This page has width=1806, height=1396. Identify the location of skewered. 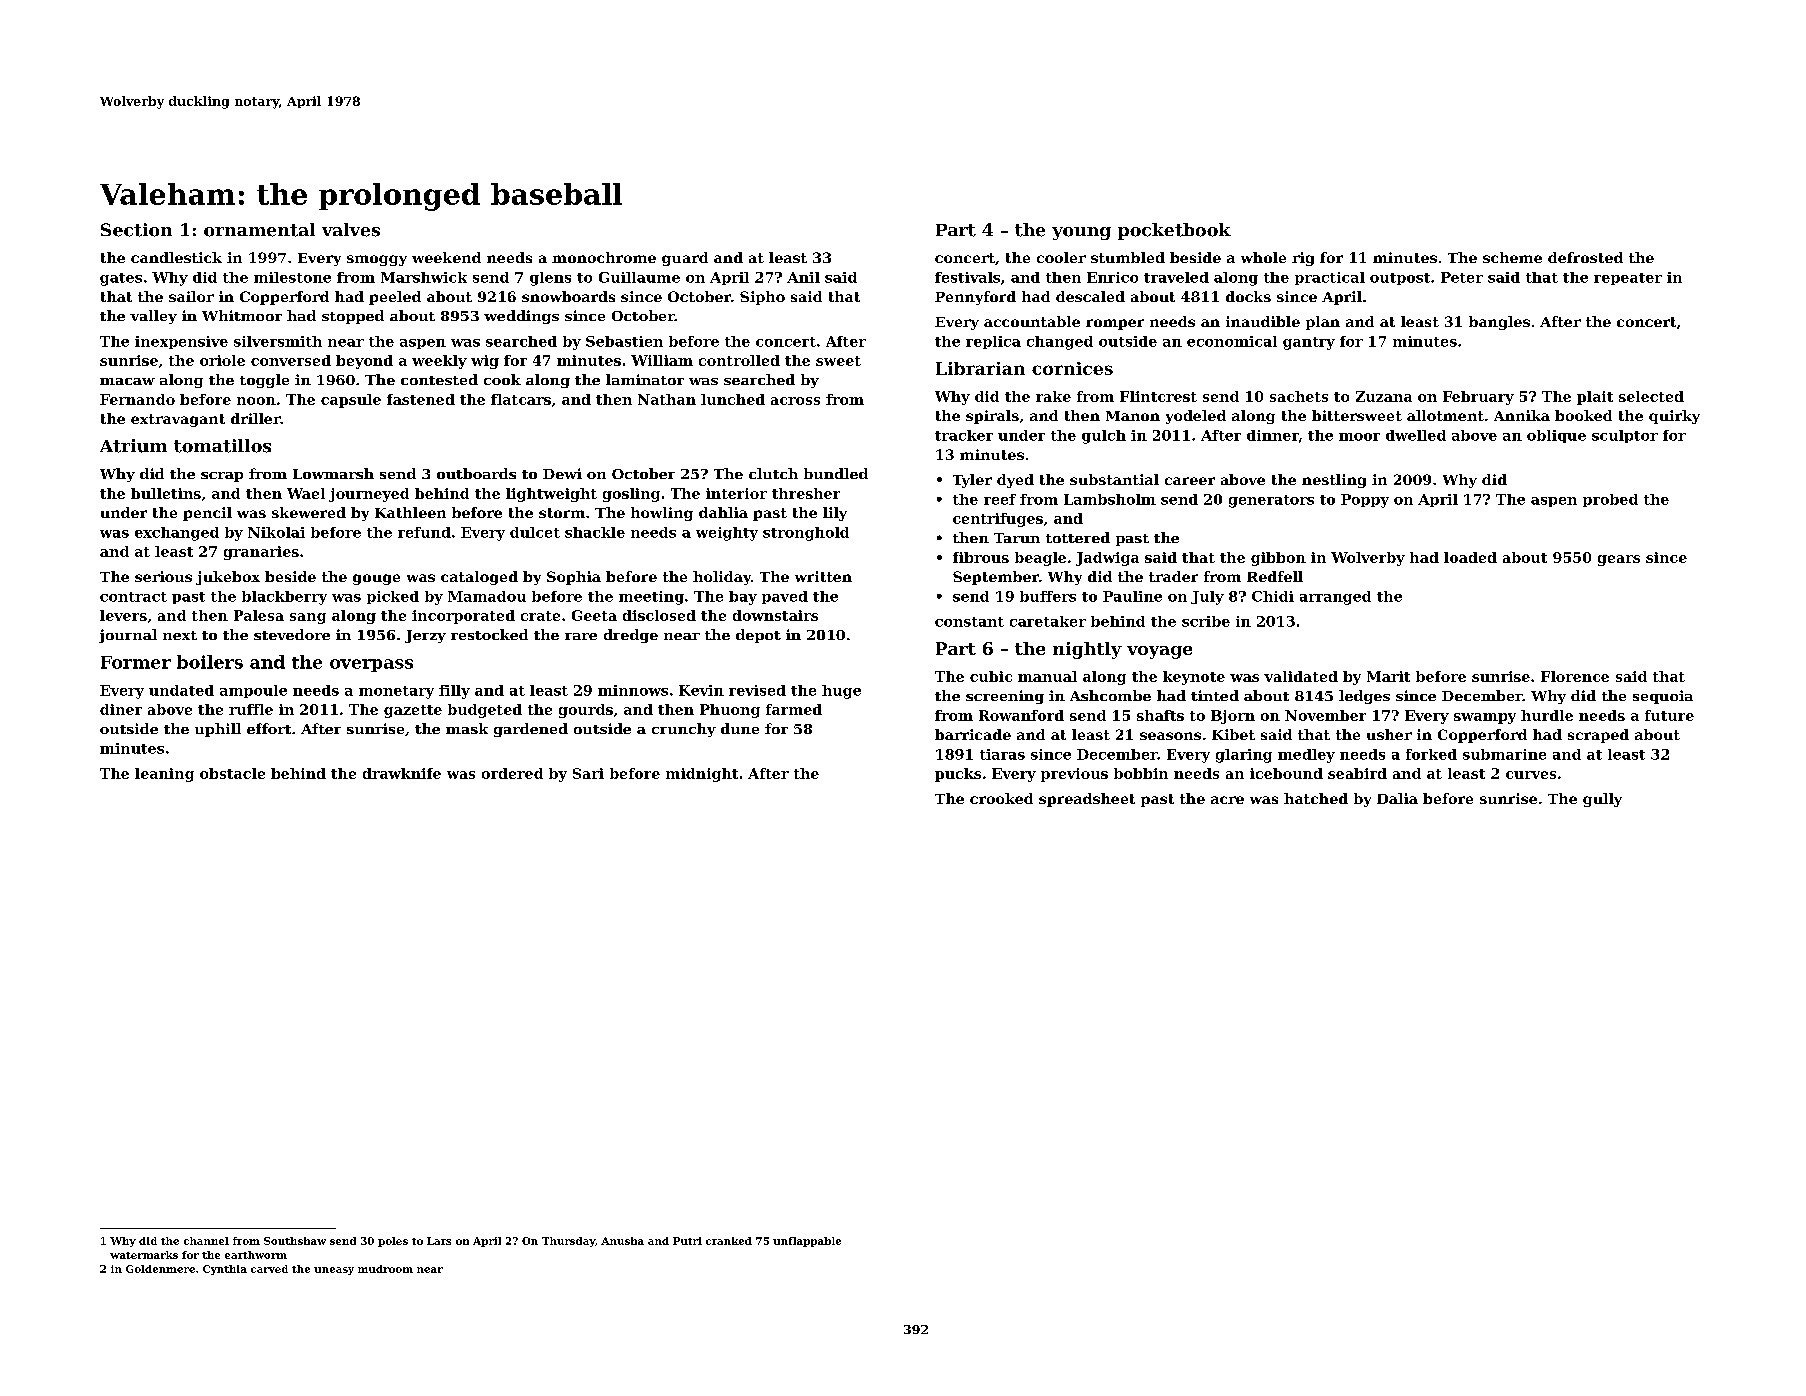
(309, 512).
